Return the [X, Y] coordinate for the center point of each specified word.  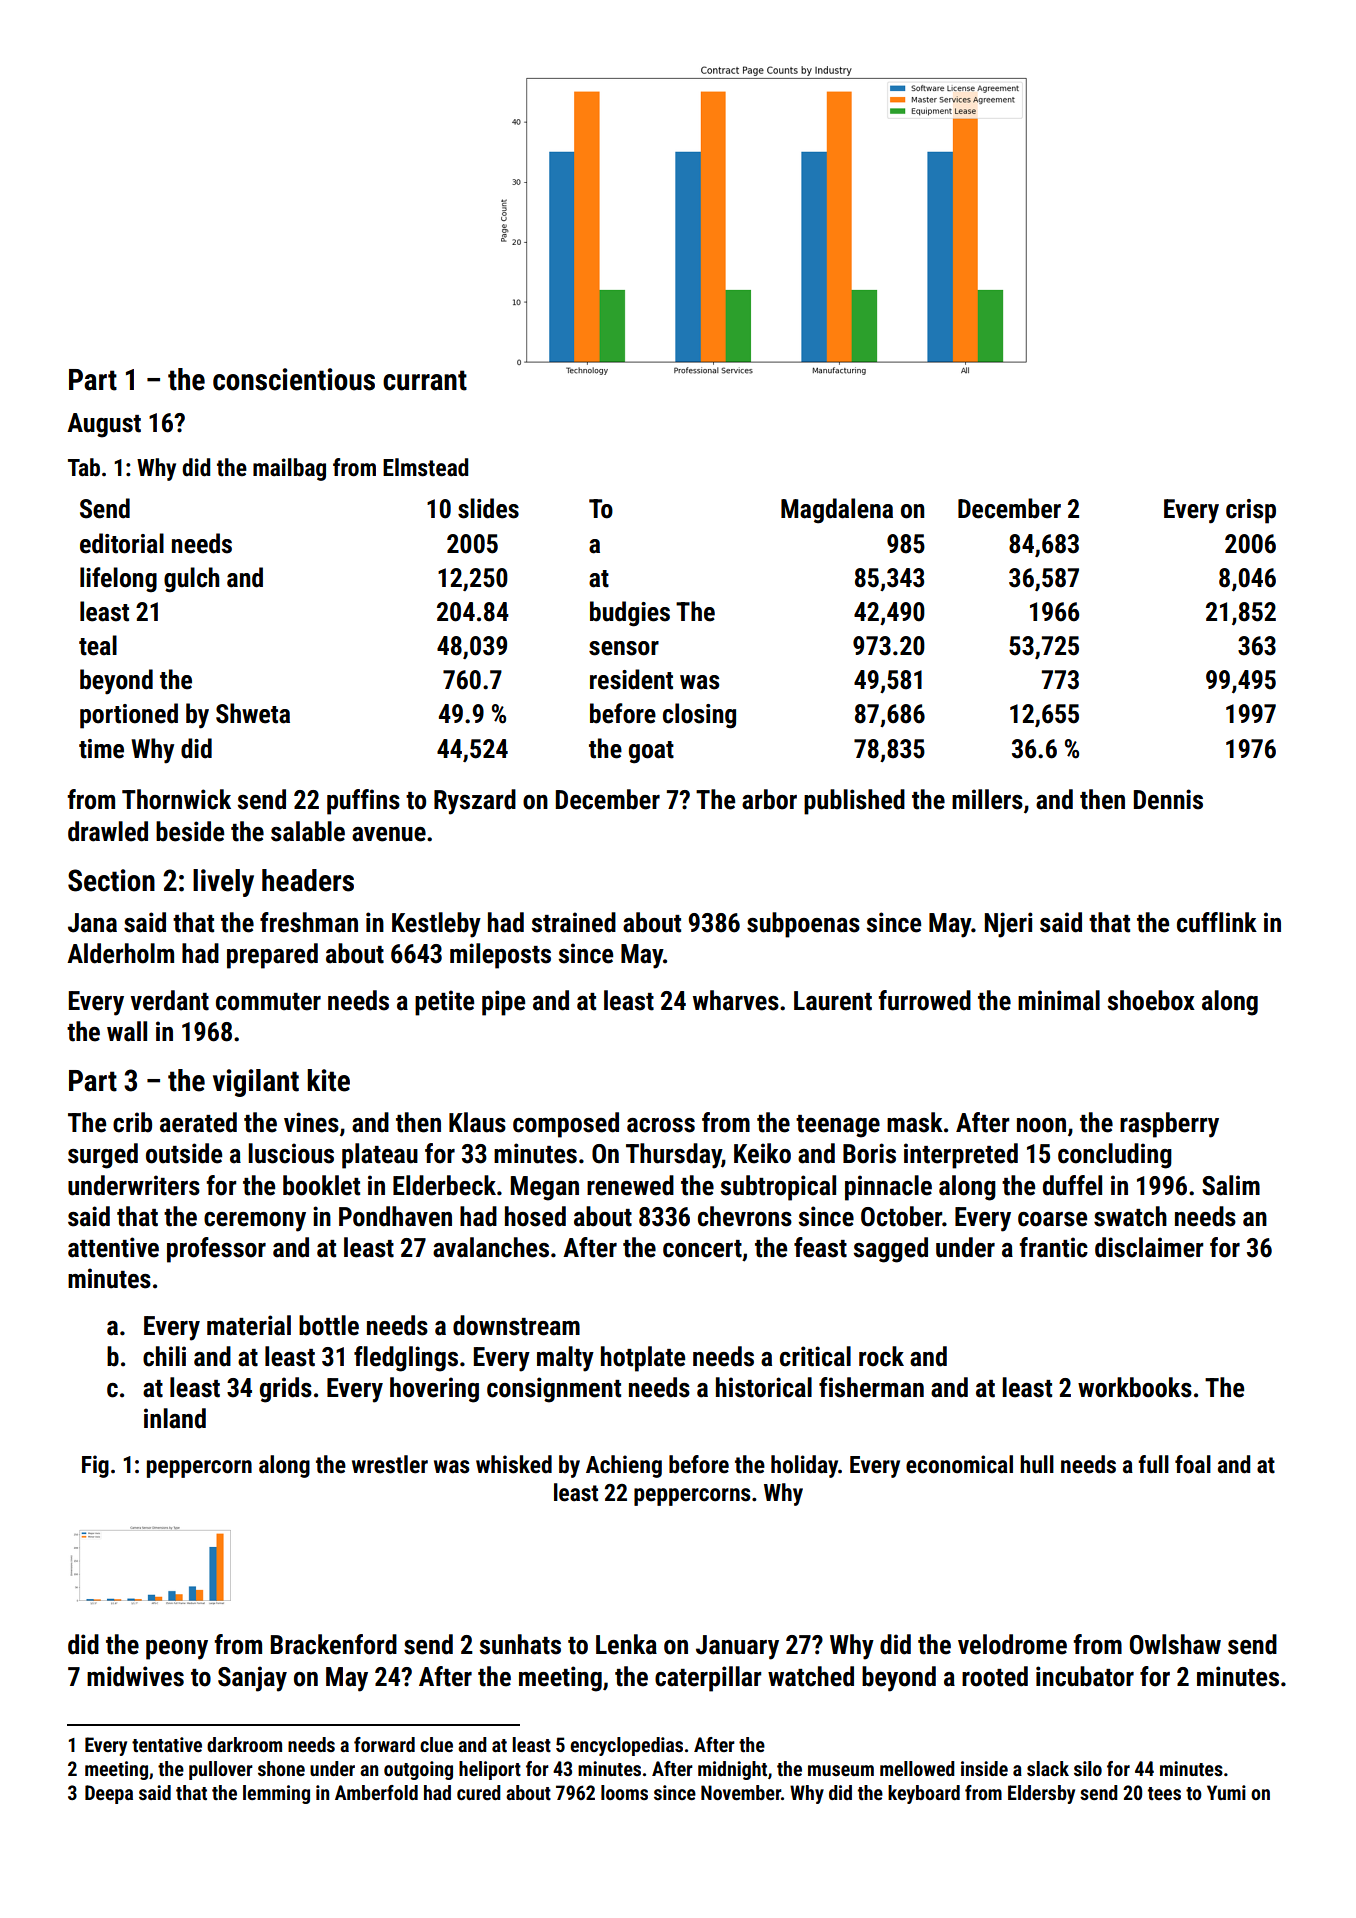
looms [624, 1792]
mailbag [289, 469]
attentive [113, 1247]
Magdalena [837, 511]
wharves [736, 1000]
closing [699, 716]
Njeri [1009, 925]
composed [566, 1125]
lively [223, 883]
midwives [135, 1676]
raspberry [1169, 1125]
